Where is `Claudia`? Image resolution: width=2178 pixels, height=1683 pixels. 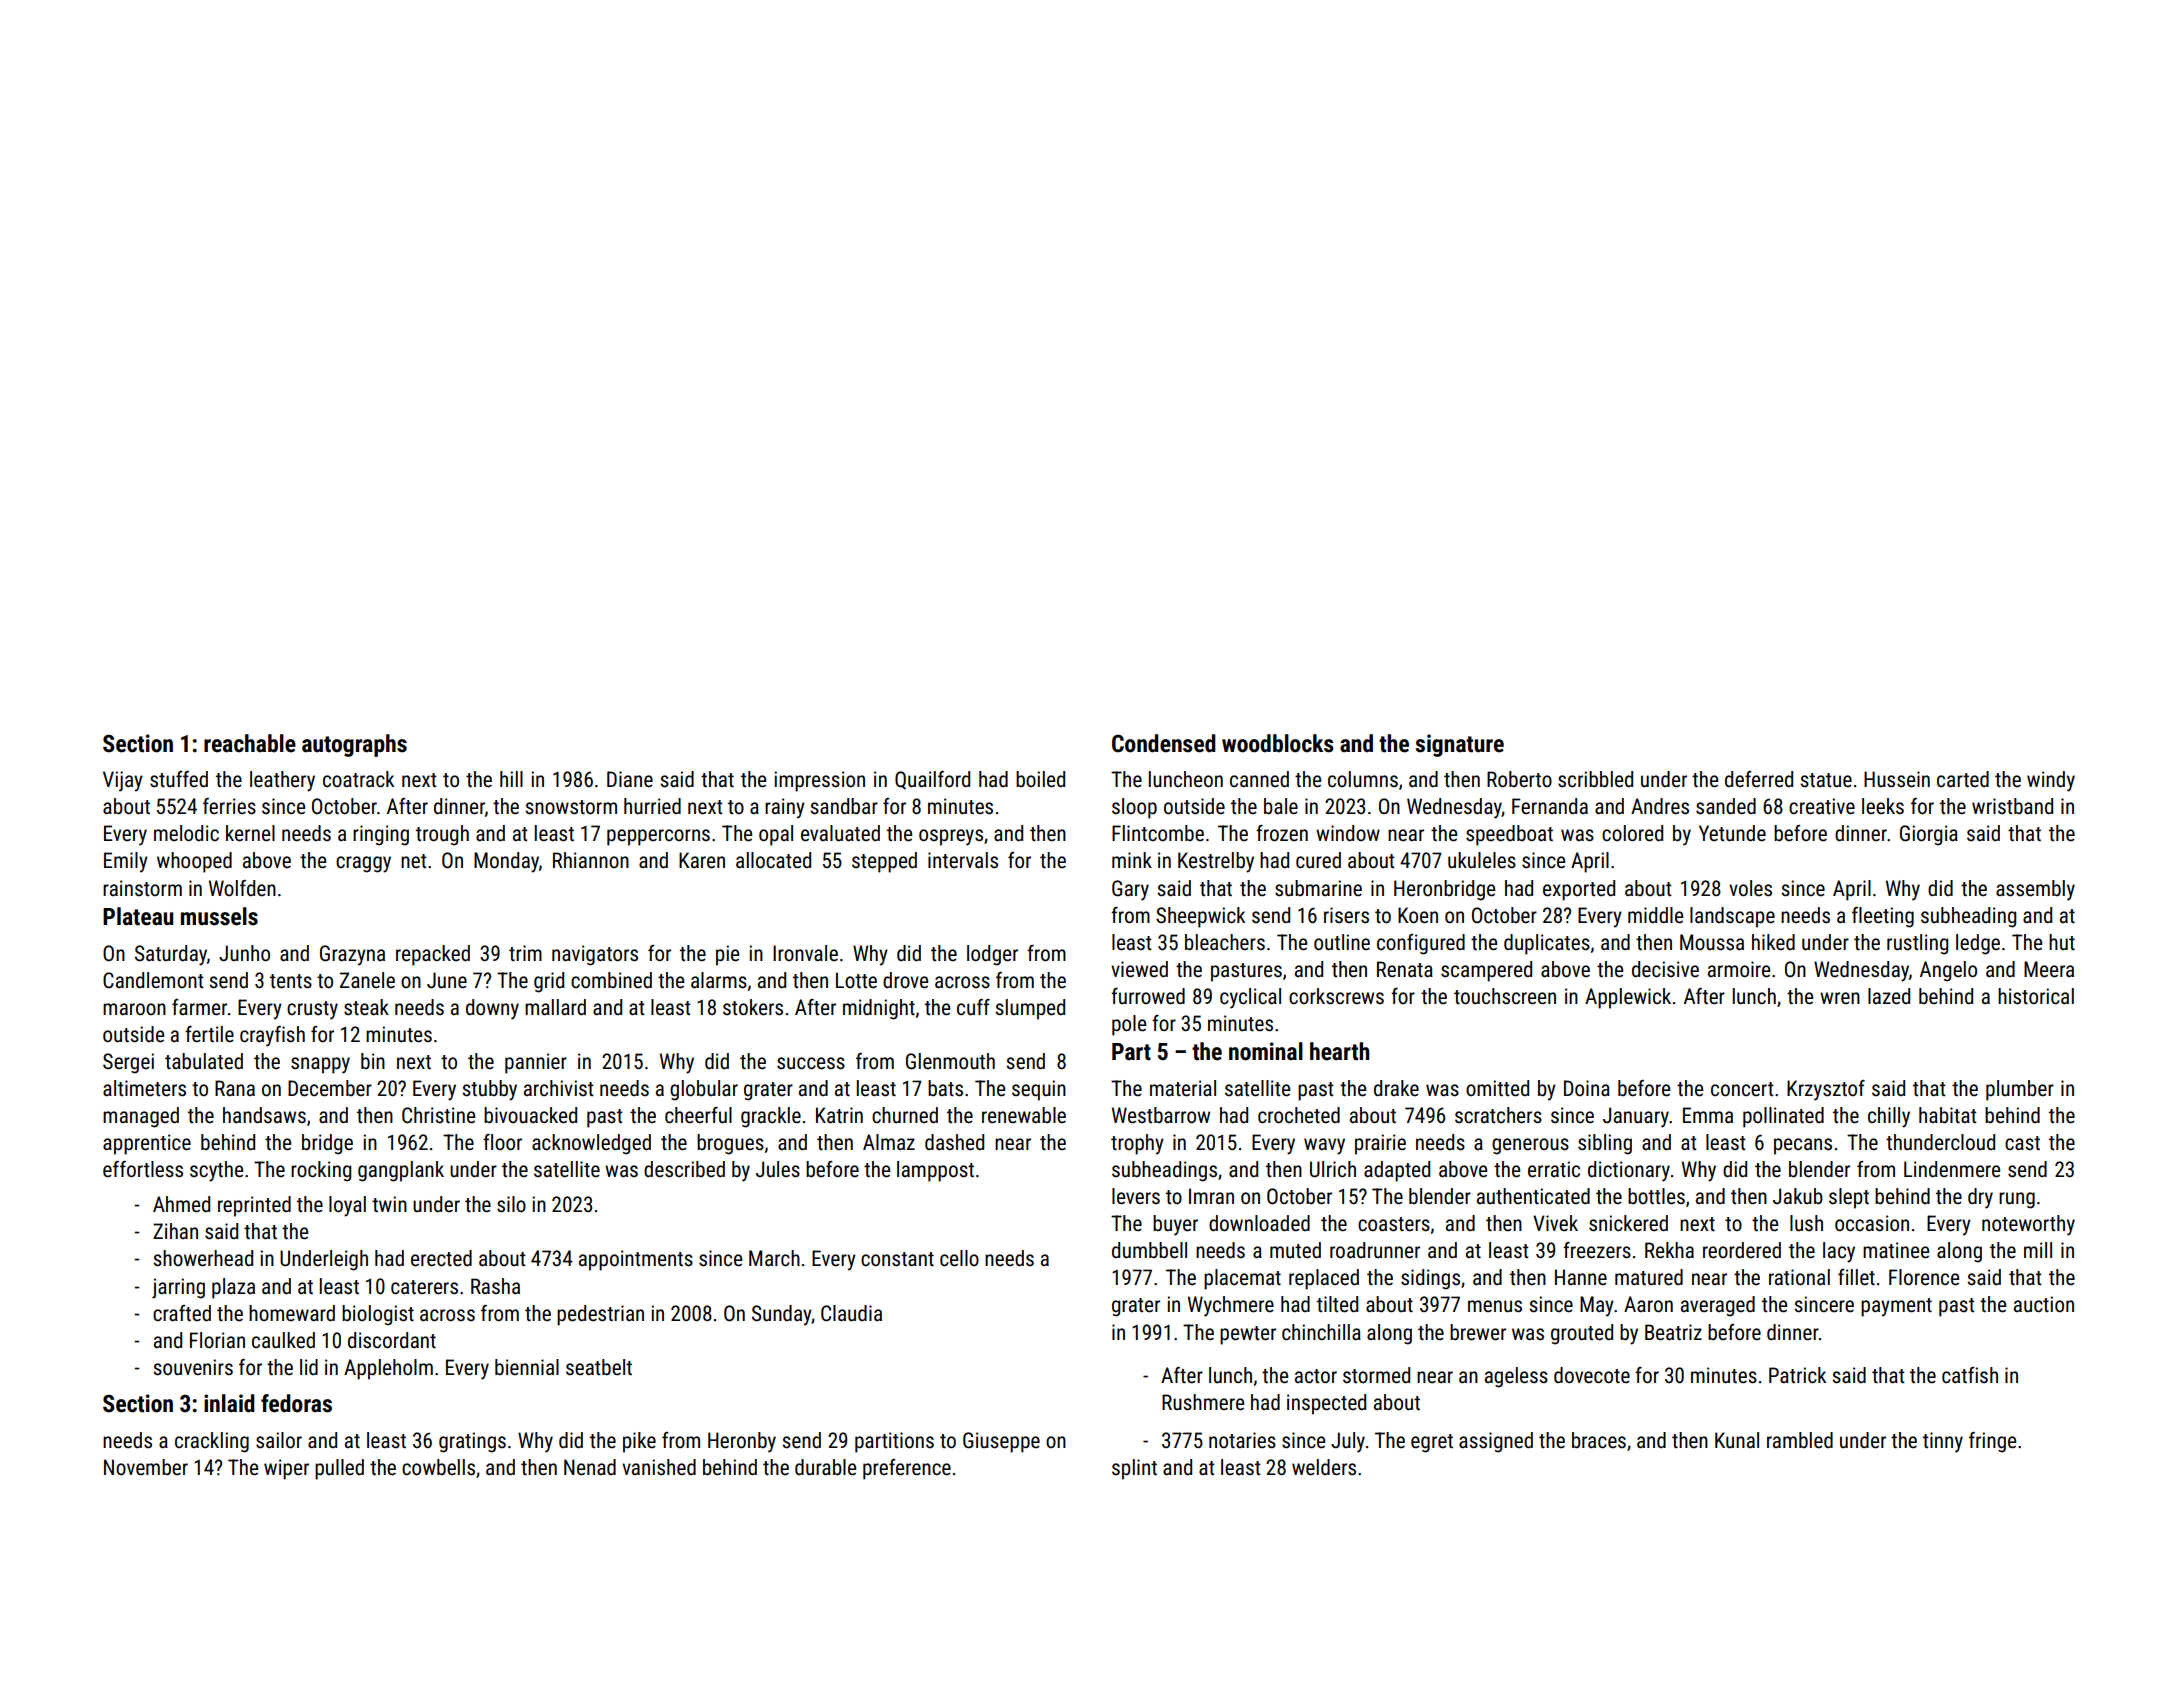
Claudia is located at coordinates (851, 1313).
